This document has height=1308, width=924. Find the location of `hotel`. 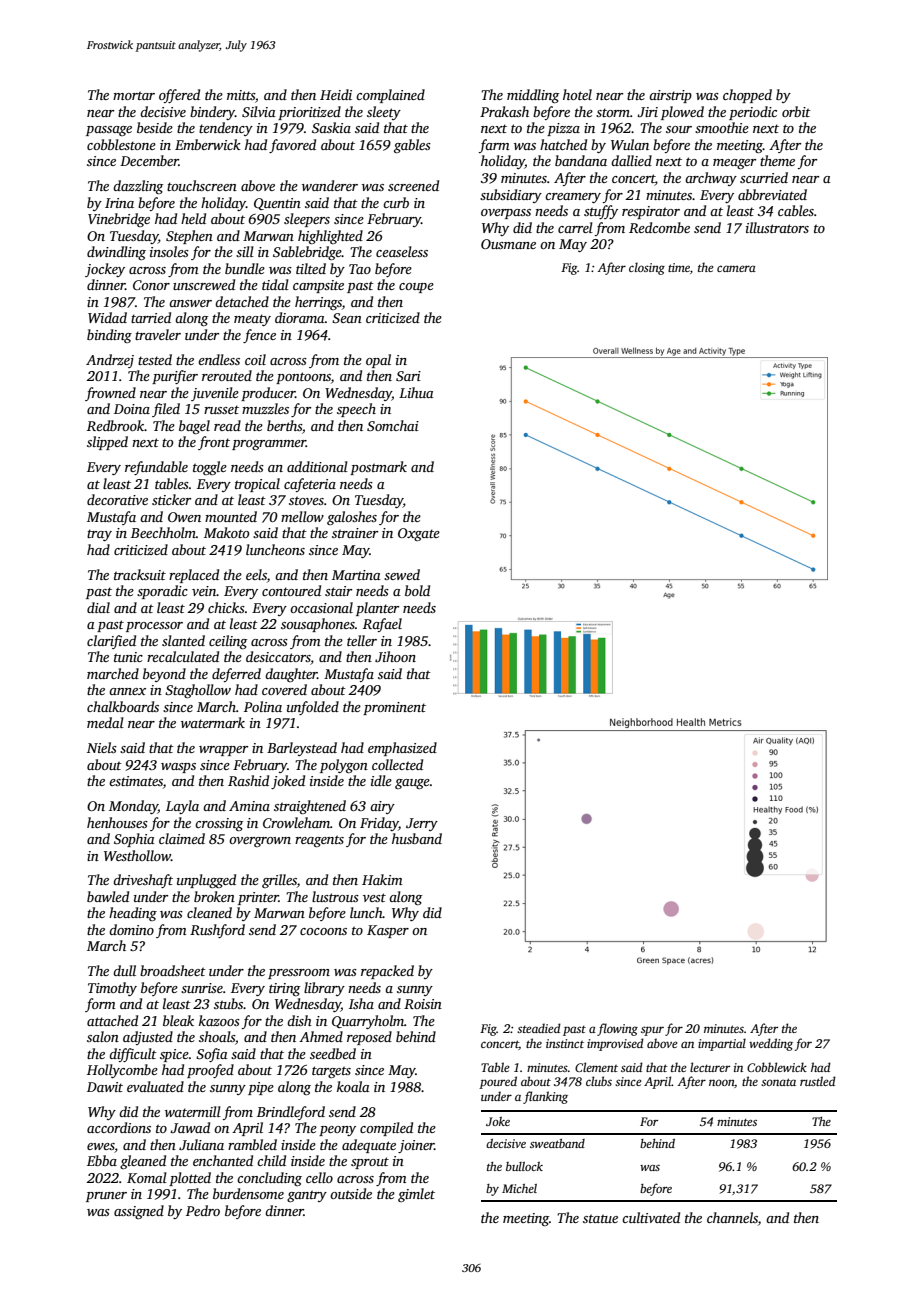

hotel is located at coordinates (577, 94).
